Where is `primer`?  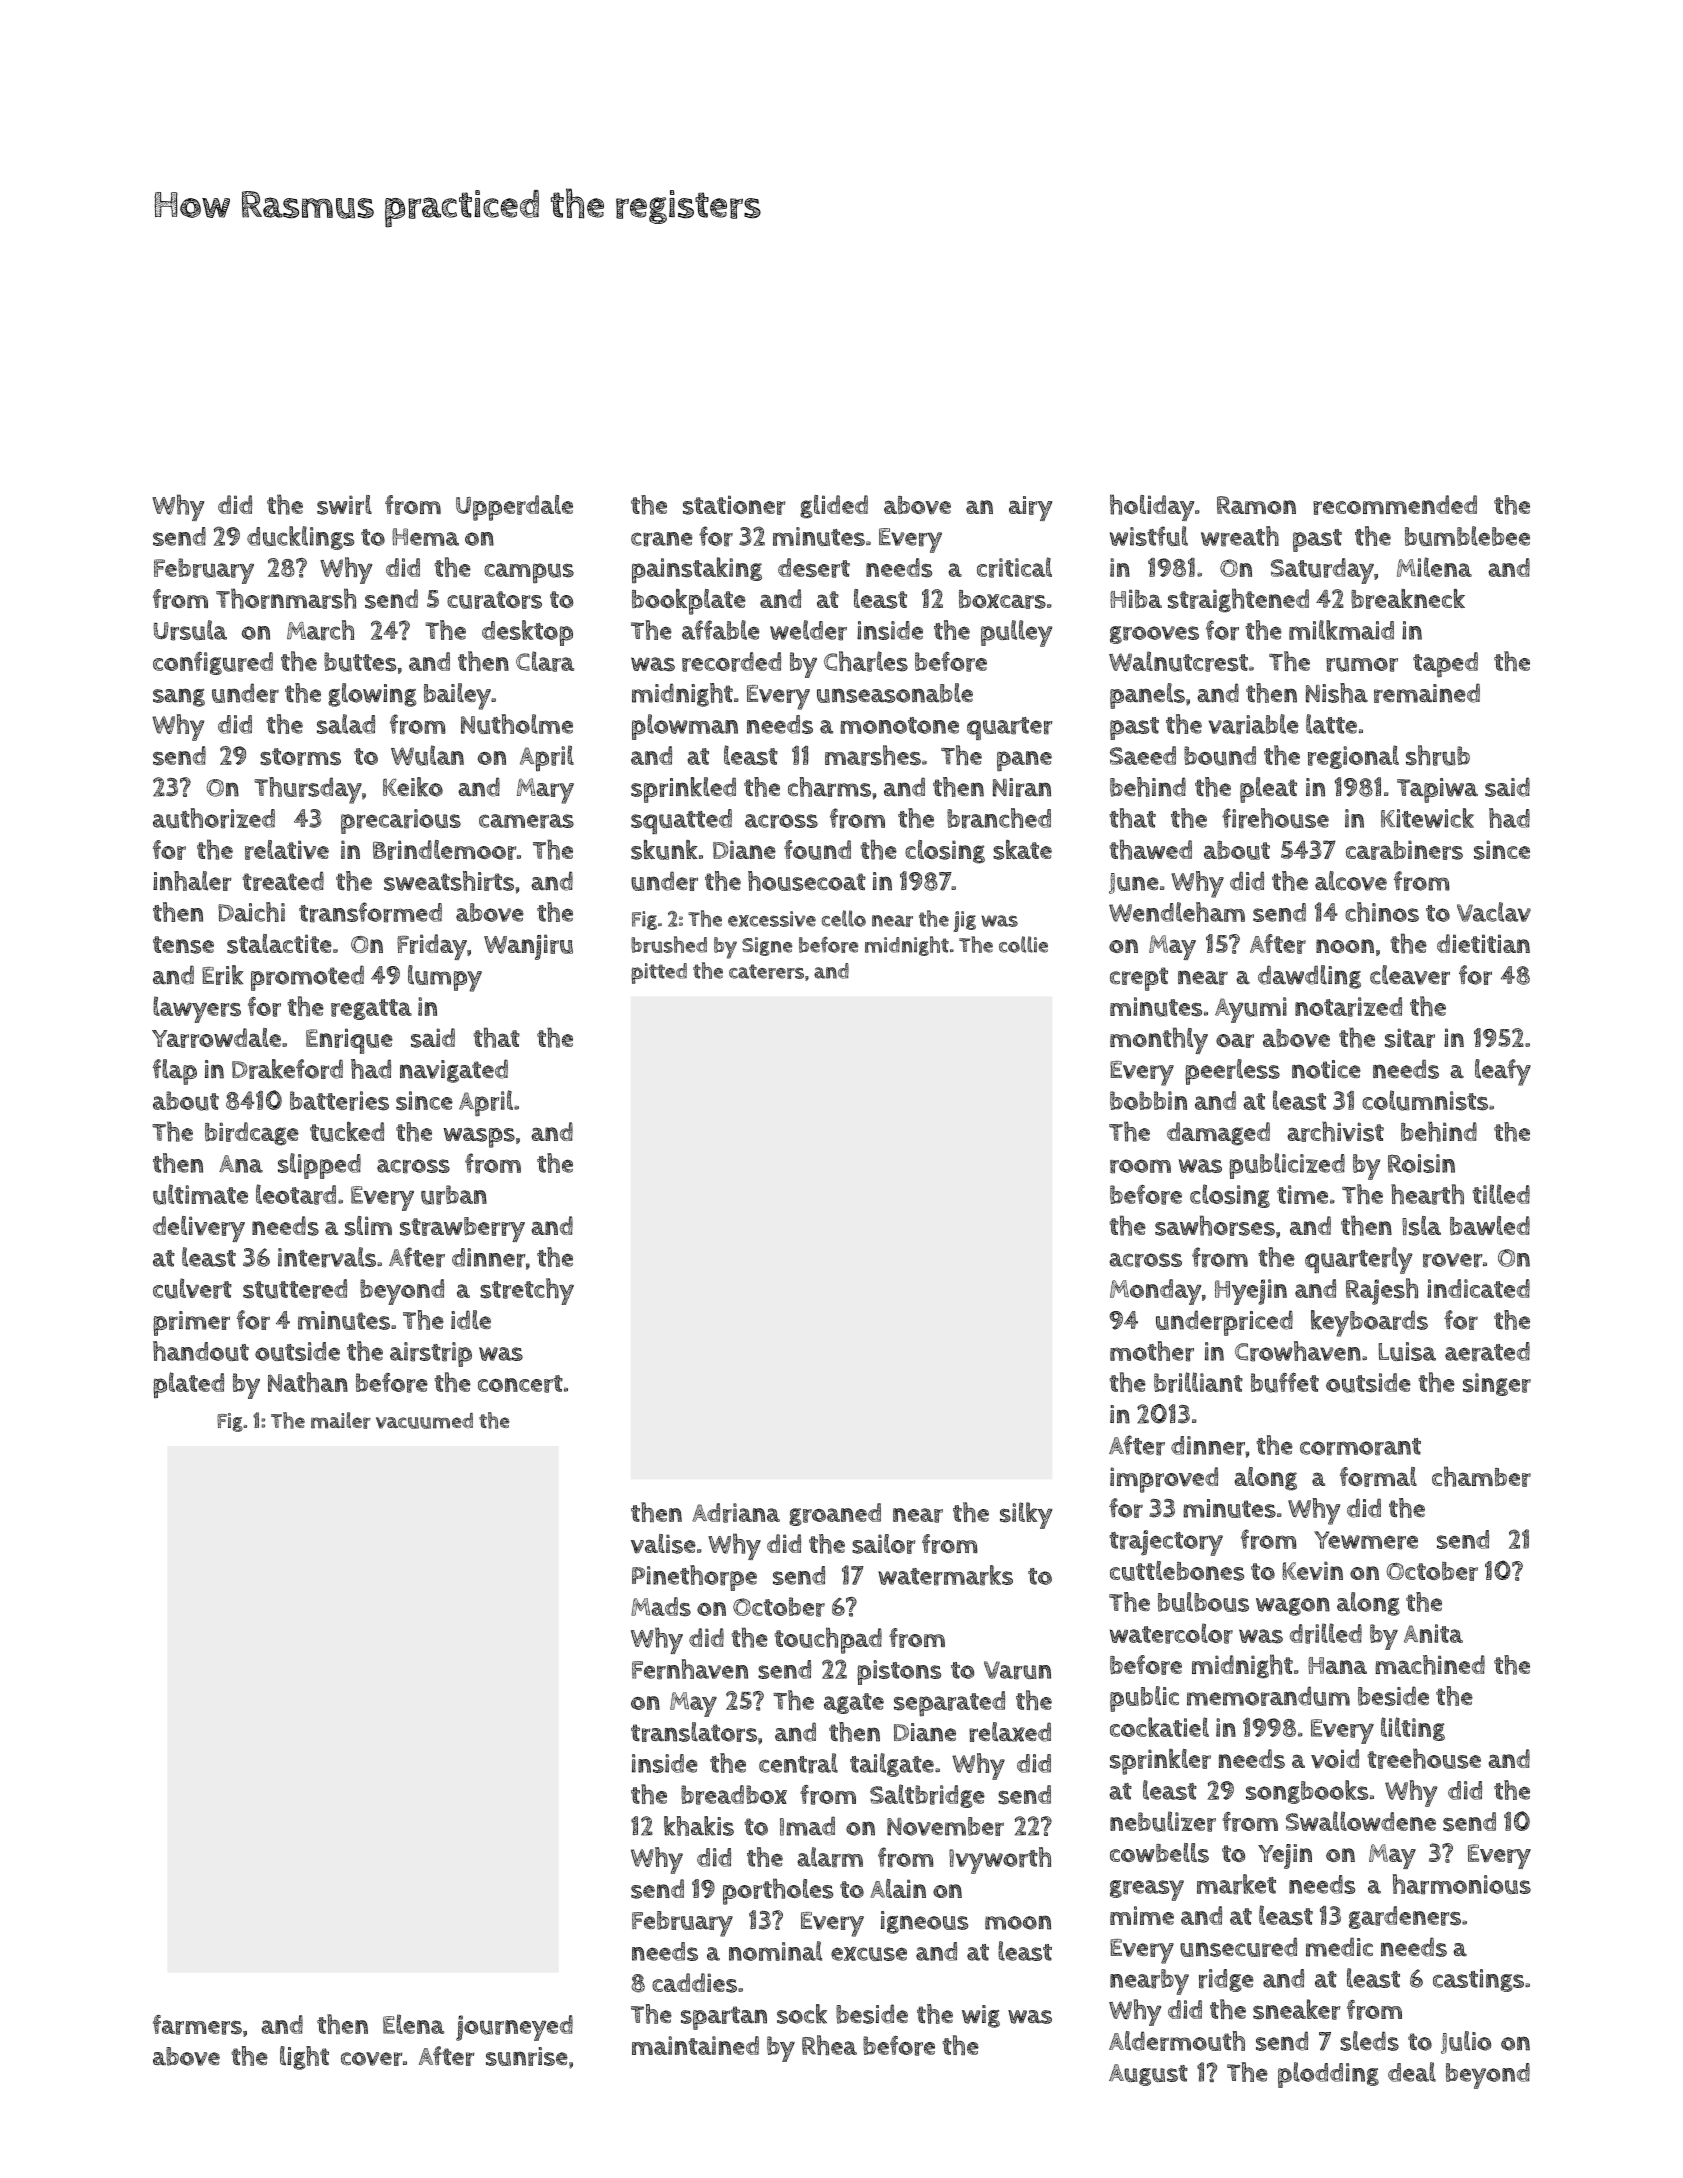
primer is located at coordinates (191, 1323).
